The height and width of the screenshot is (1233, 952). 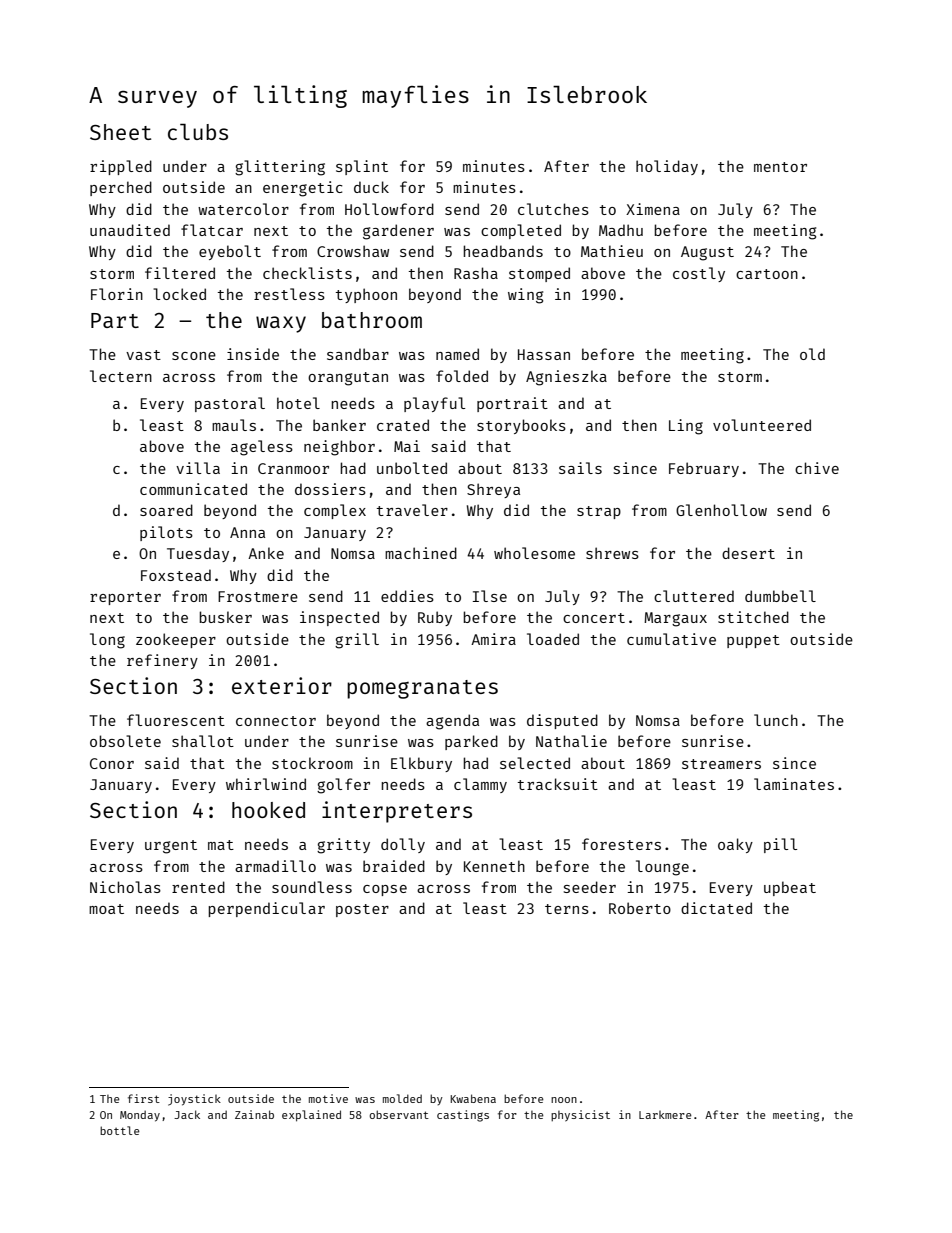 I want to click on flatcar, so click(x=212, y=230).
